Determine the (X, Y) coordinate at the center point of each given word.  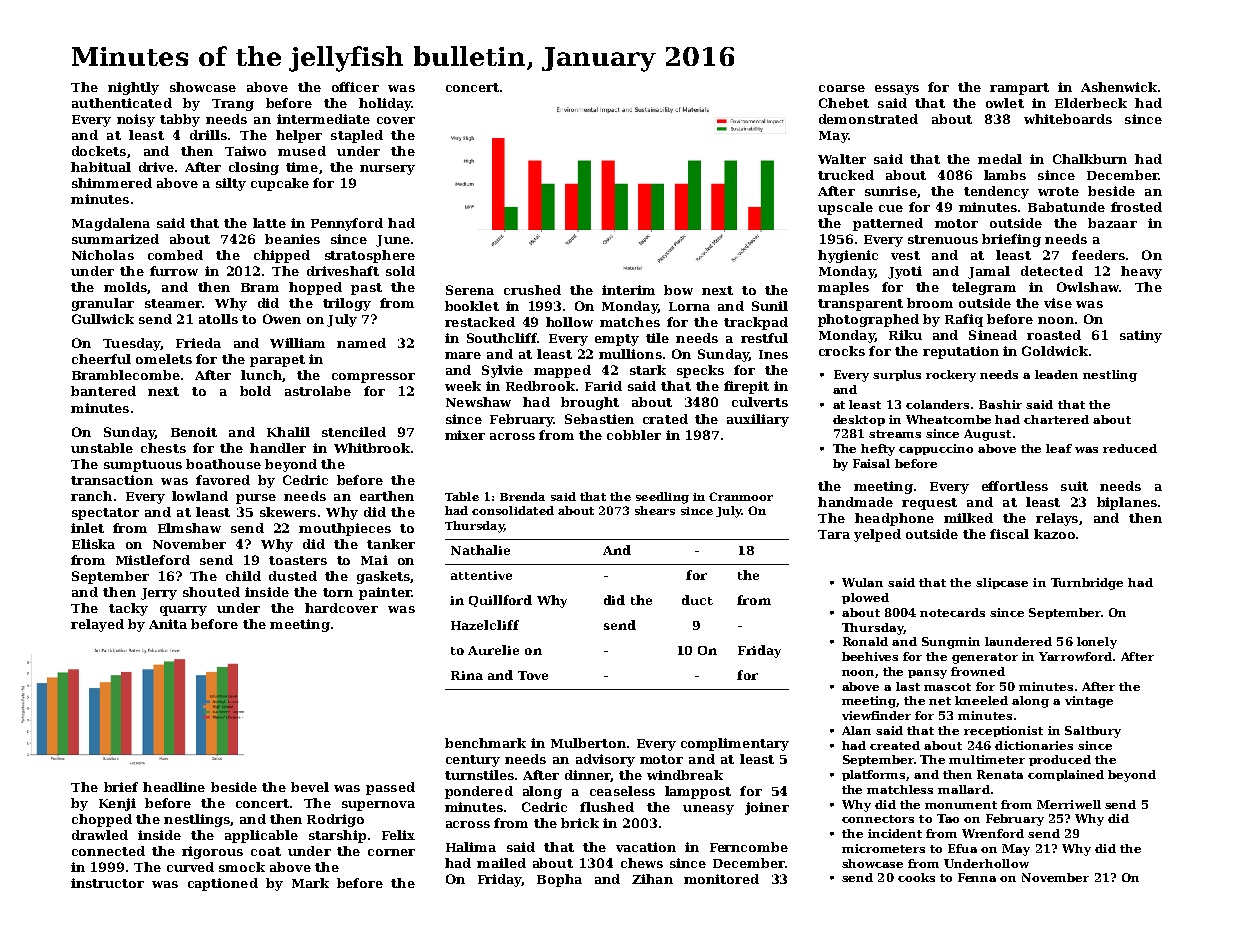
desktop (859, 420)
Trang (233, 105)
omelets (164, 359)
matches (630, 322)
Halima (471, 847)
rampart (1019, 89)
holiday (385, 104)
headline (174, 787)
